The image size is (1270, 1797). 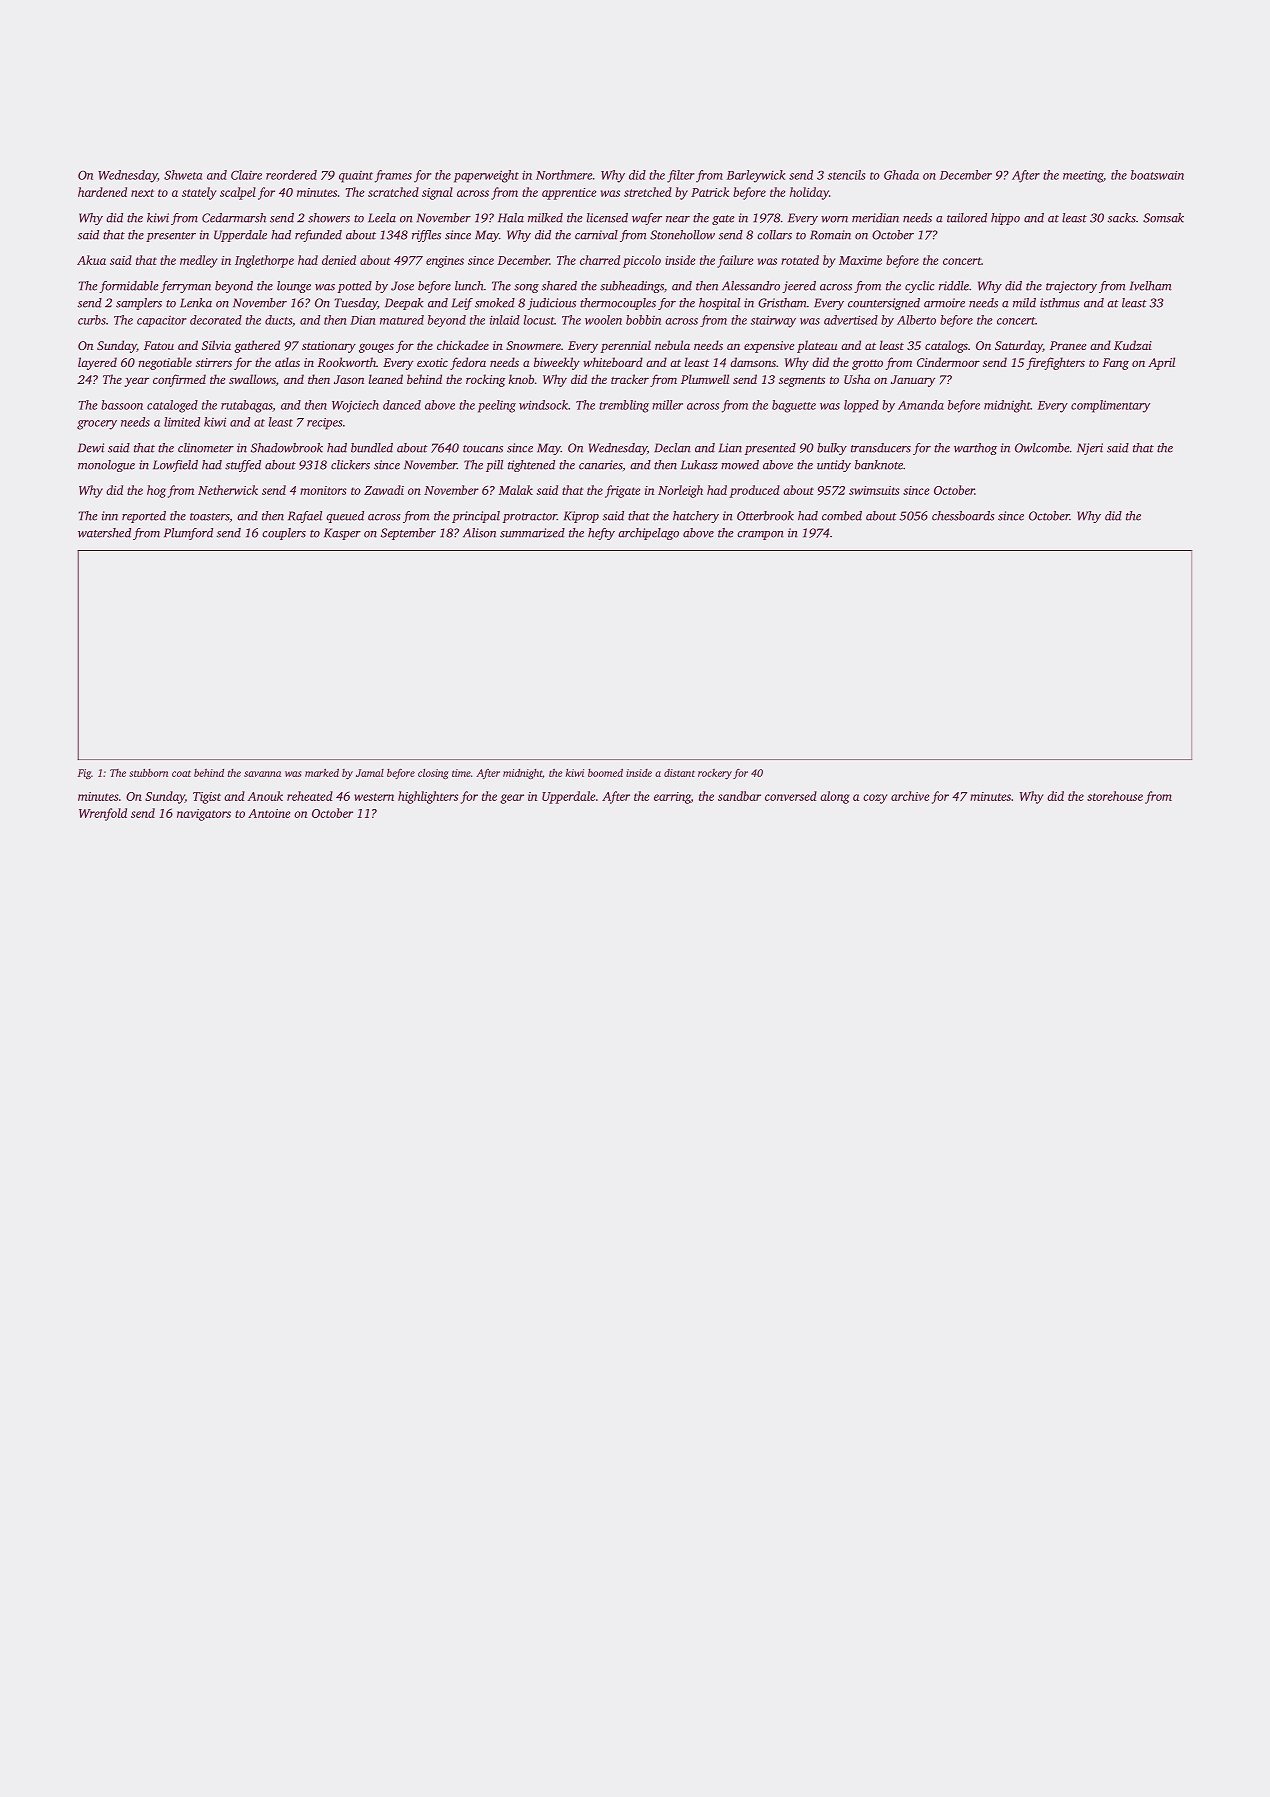 What do you see at coordinates (428, 797) in the screenshot?
I see `highlighters` at bounding box center [428, 797].
